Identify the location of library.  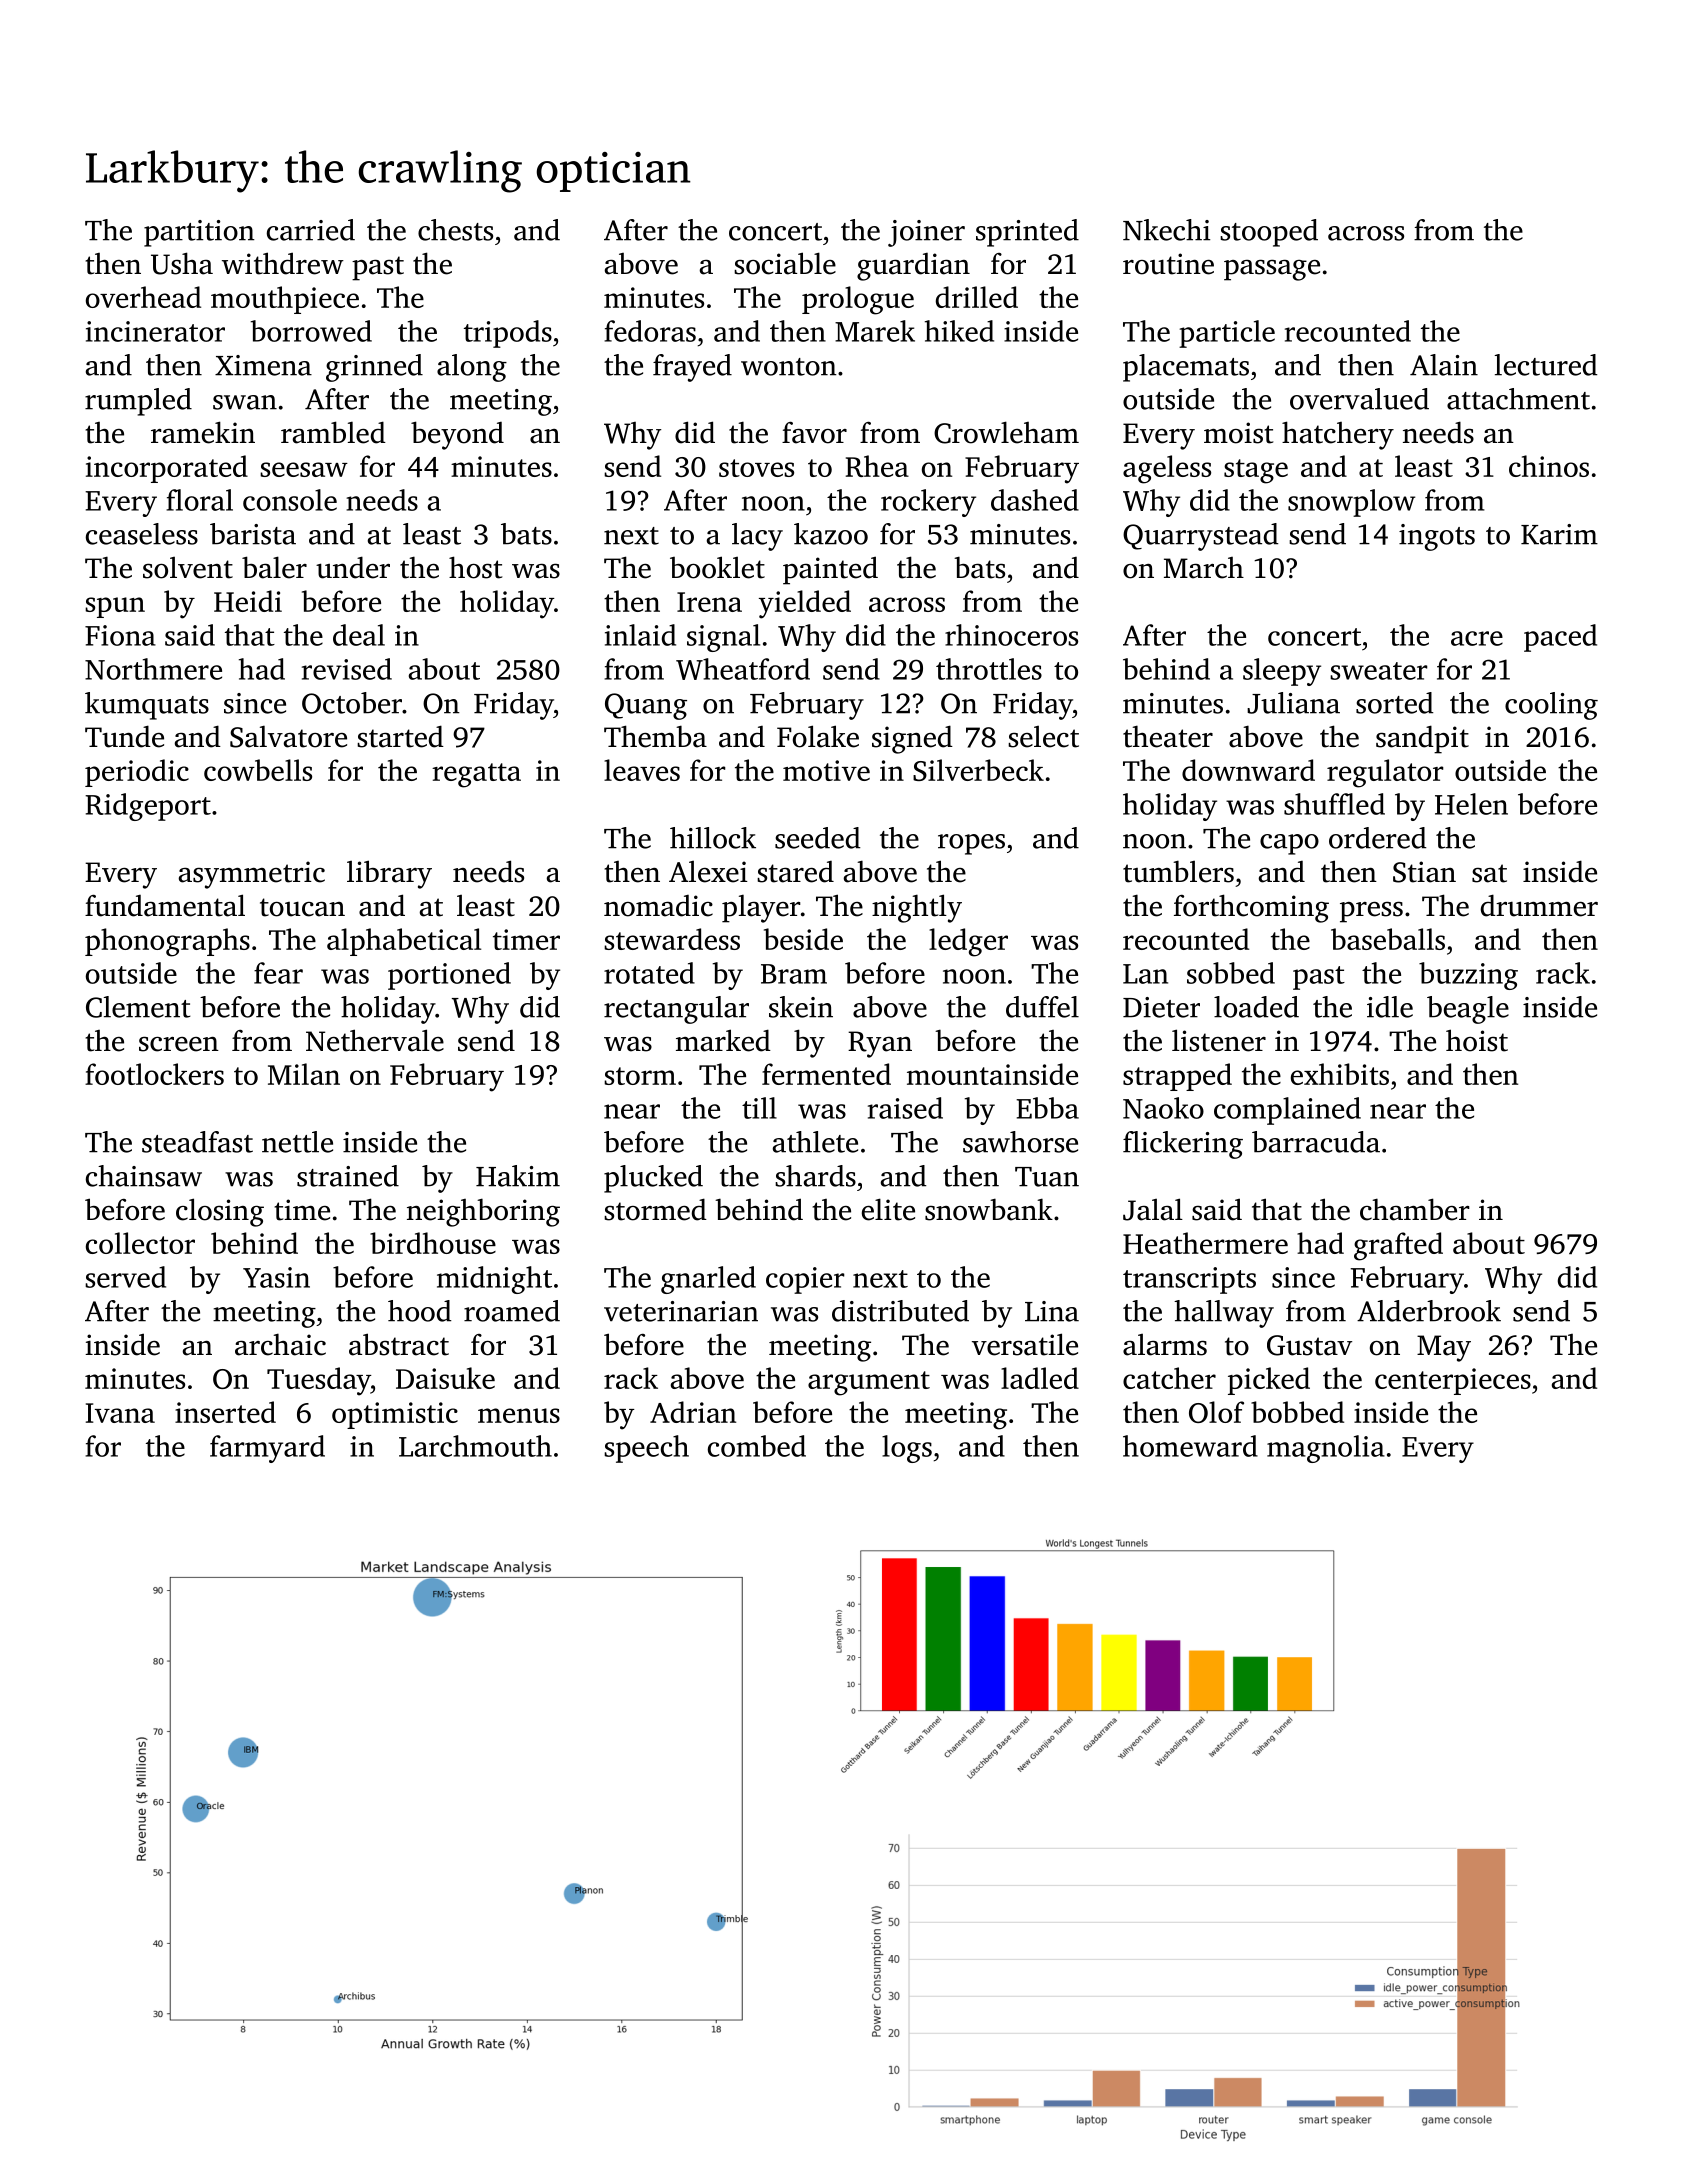
(389, 874).
